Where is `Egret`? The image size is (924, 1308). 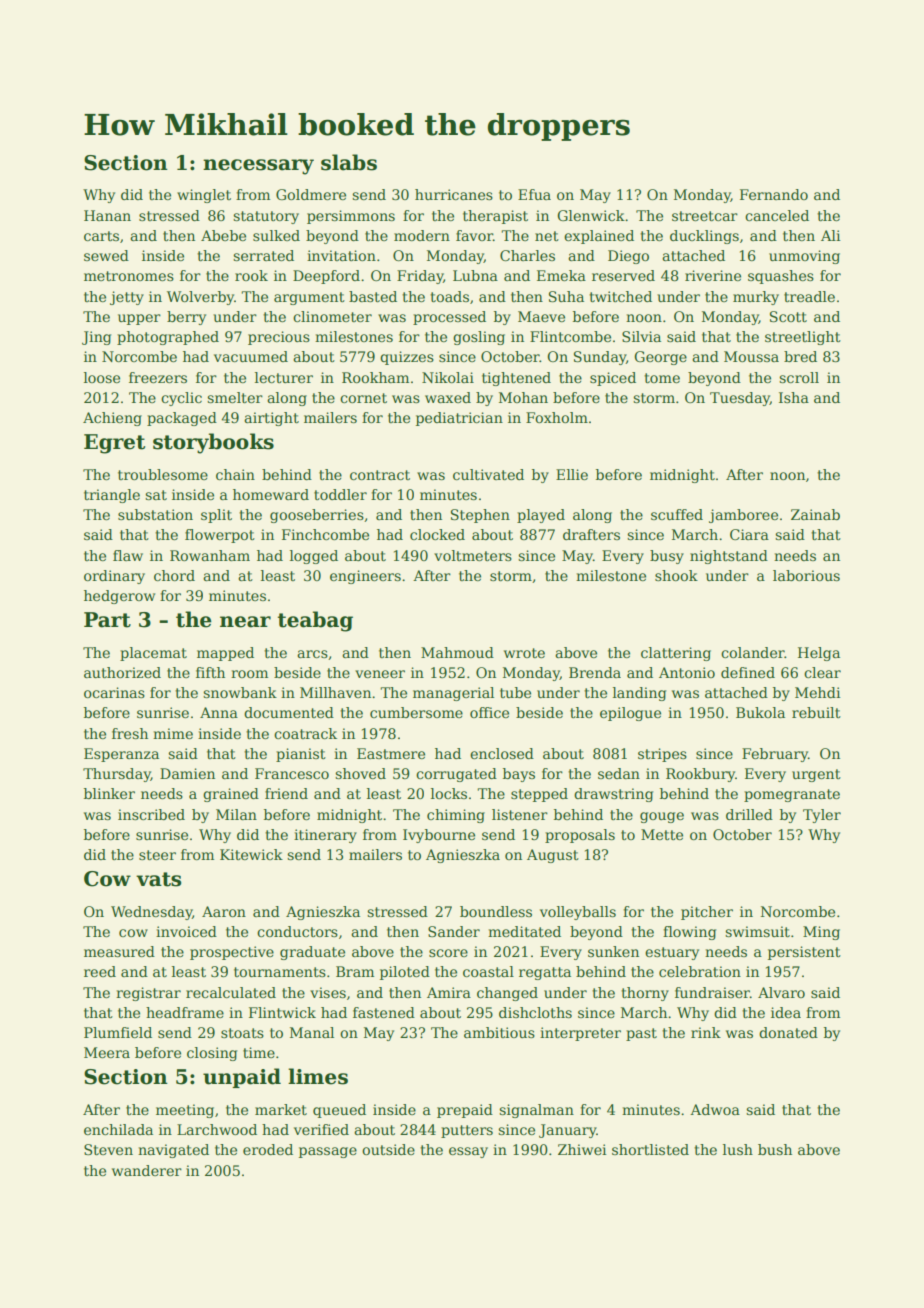 Egret is located at coordinates (114, 444).
